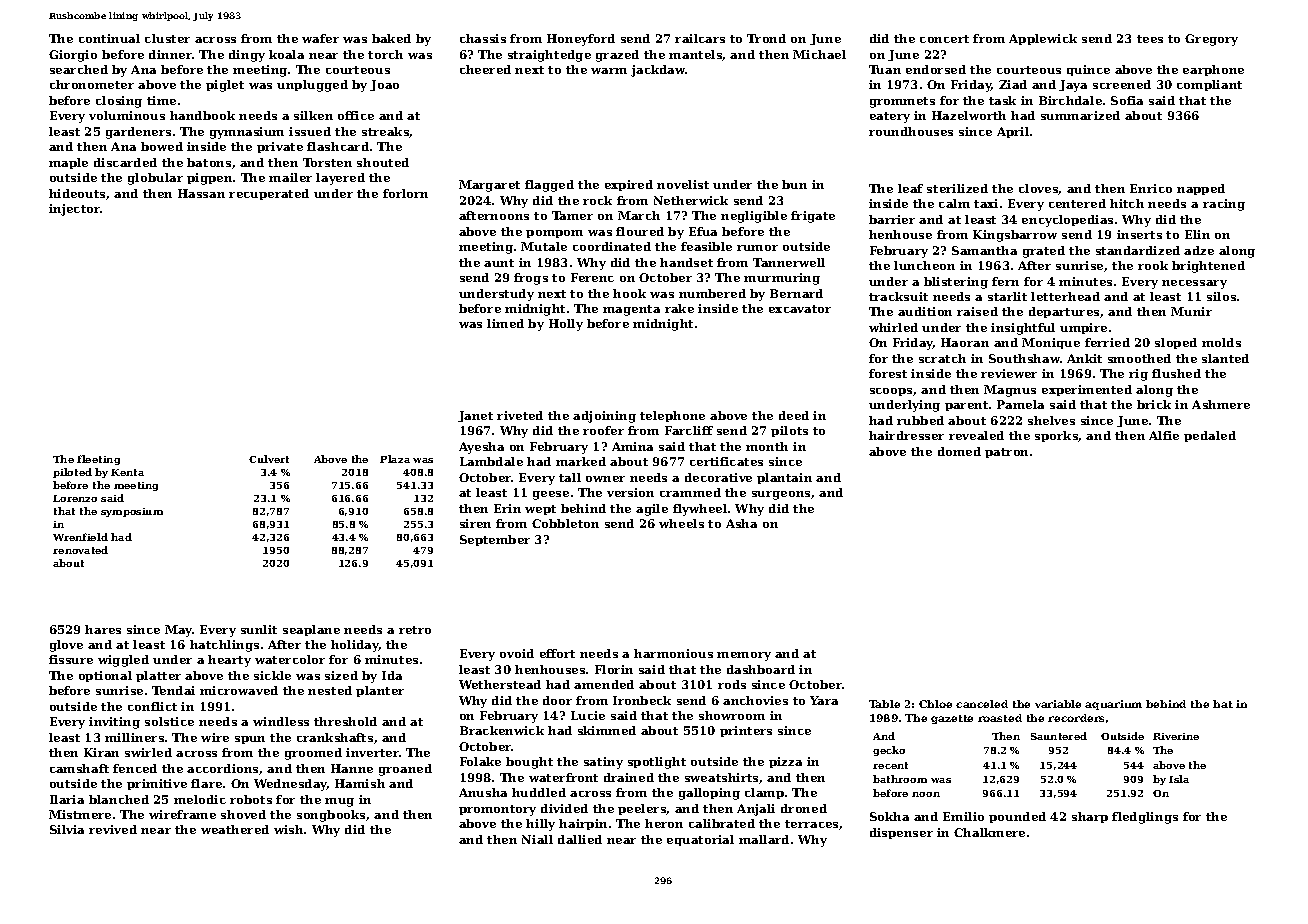 The height and width of the screenshot is (924, 1308). I want to click on reviewer, so click(1009, 373).
